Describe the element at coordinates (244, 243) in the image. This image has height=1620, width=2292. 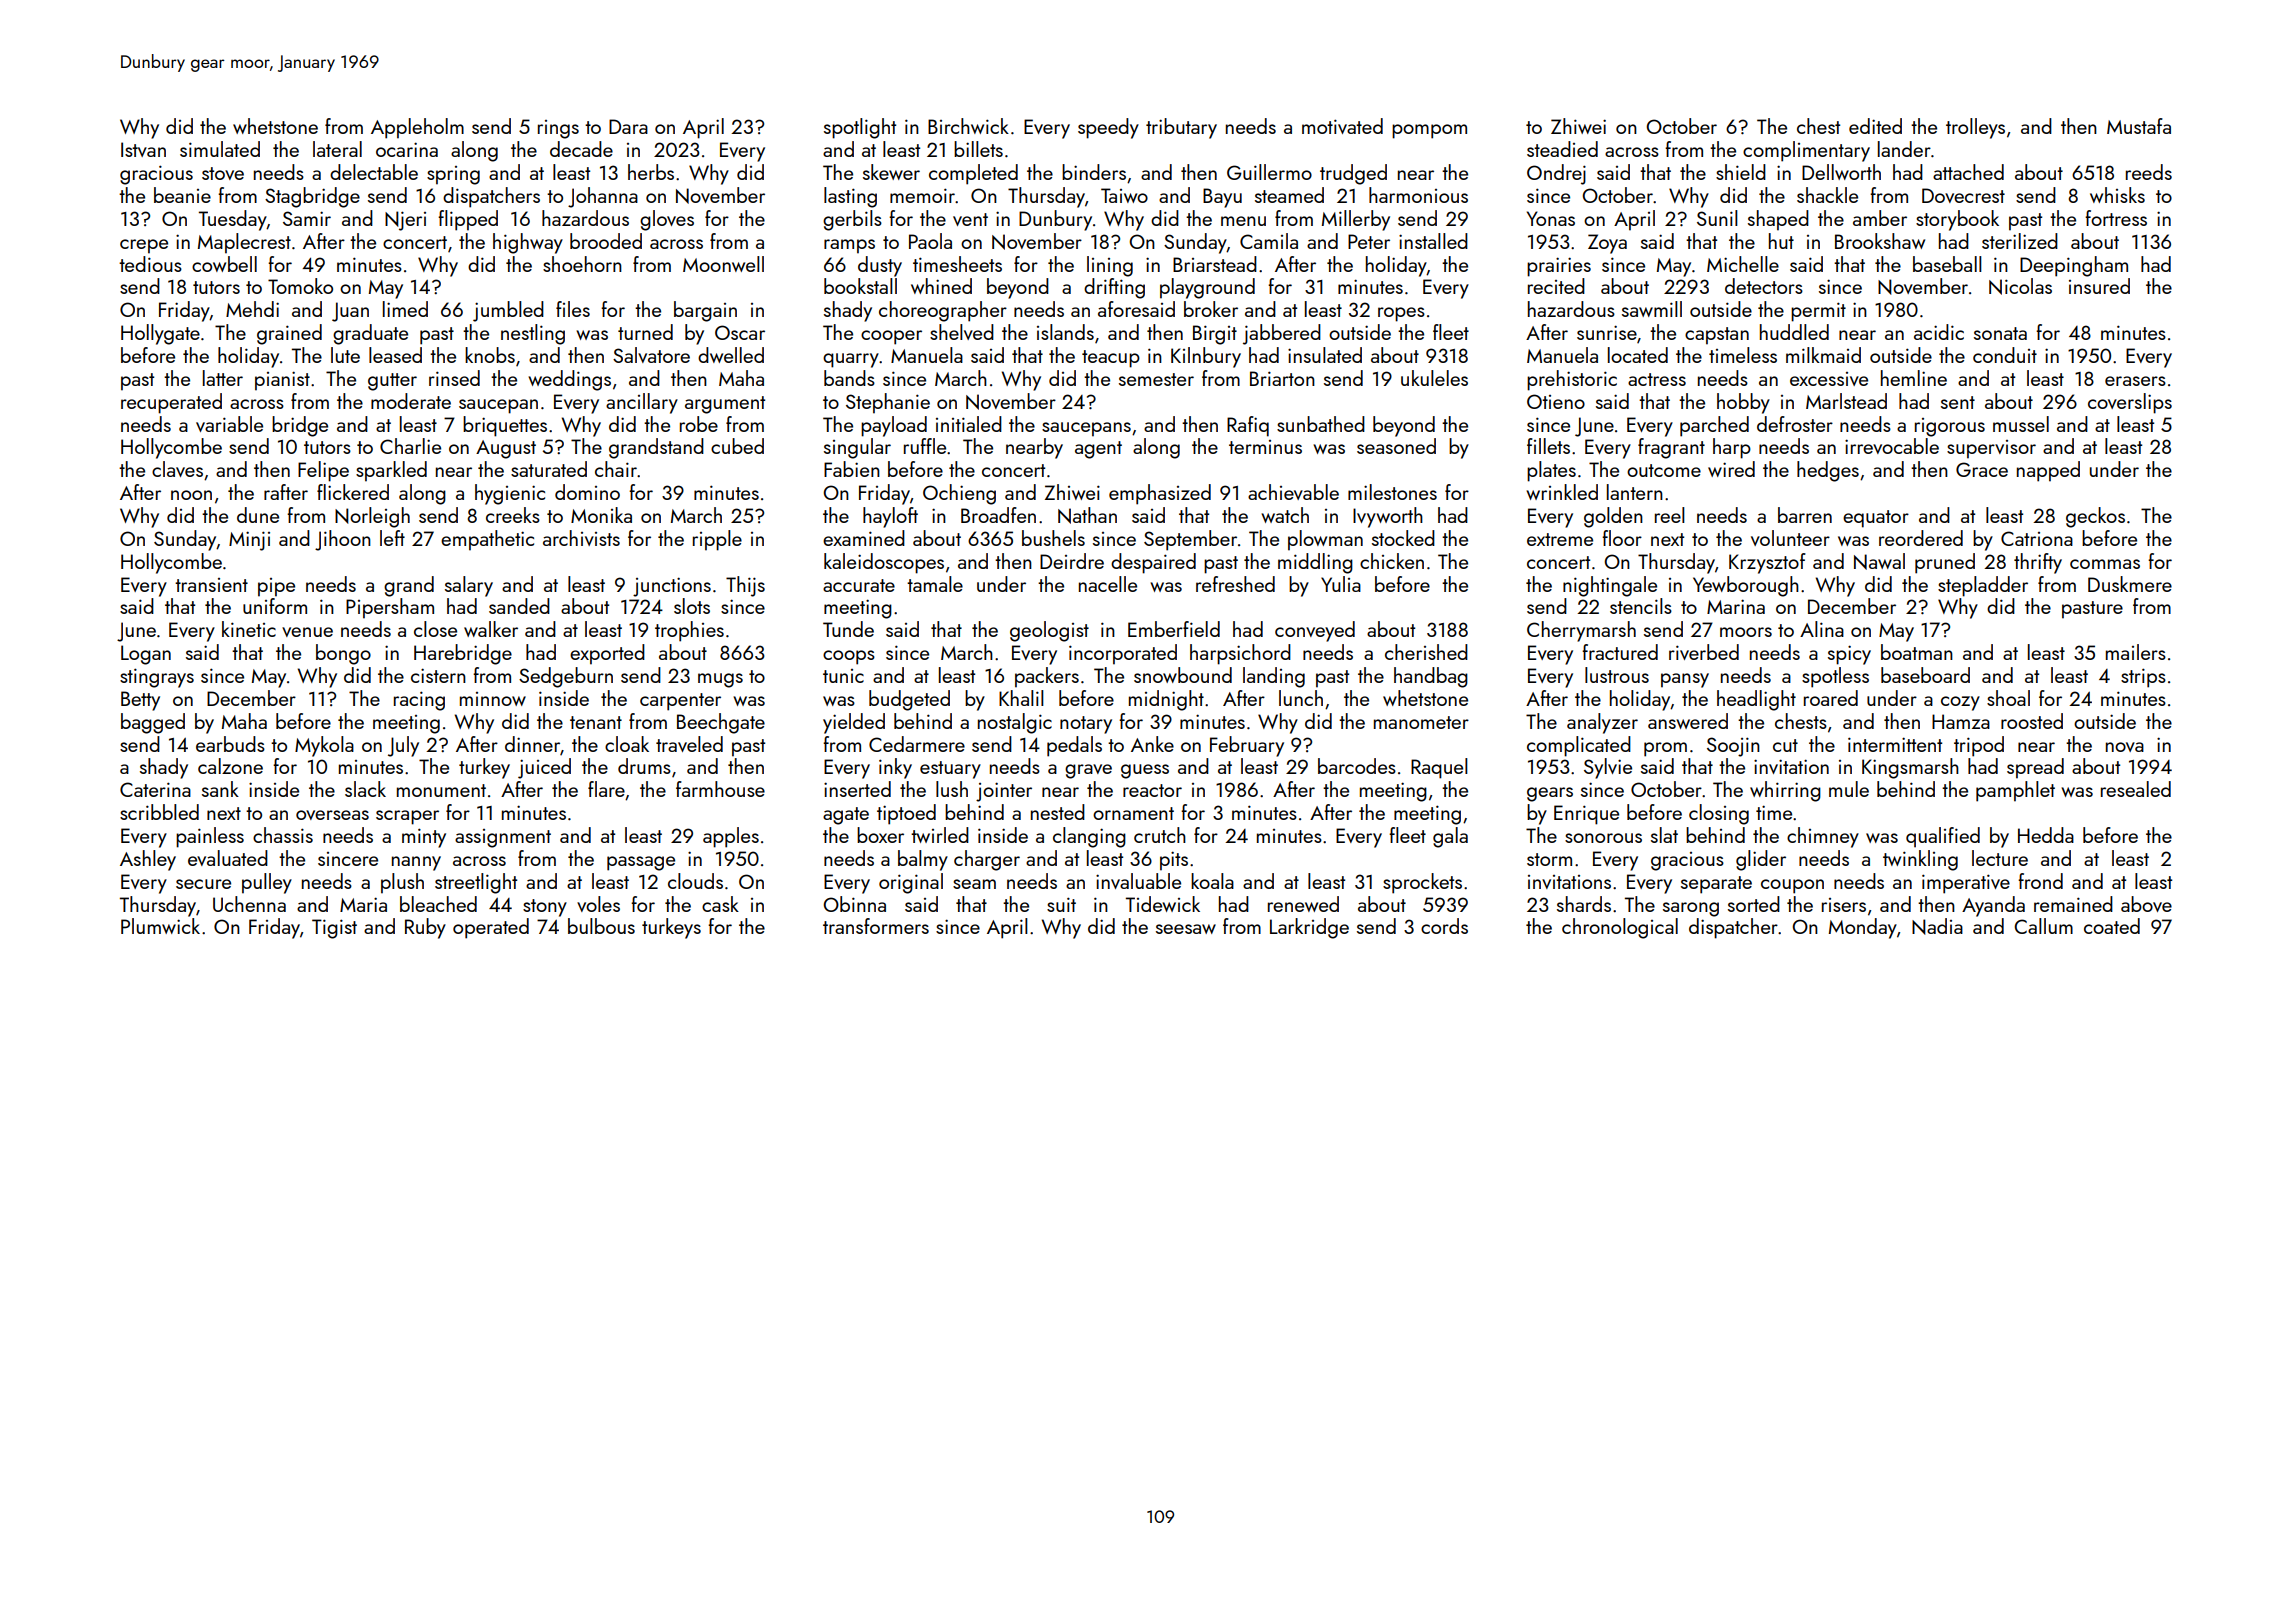
I see `Maplecrest` at that location.
